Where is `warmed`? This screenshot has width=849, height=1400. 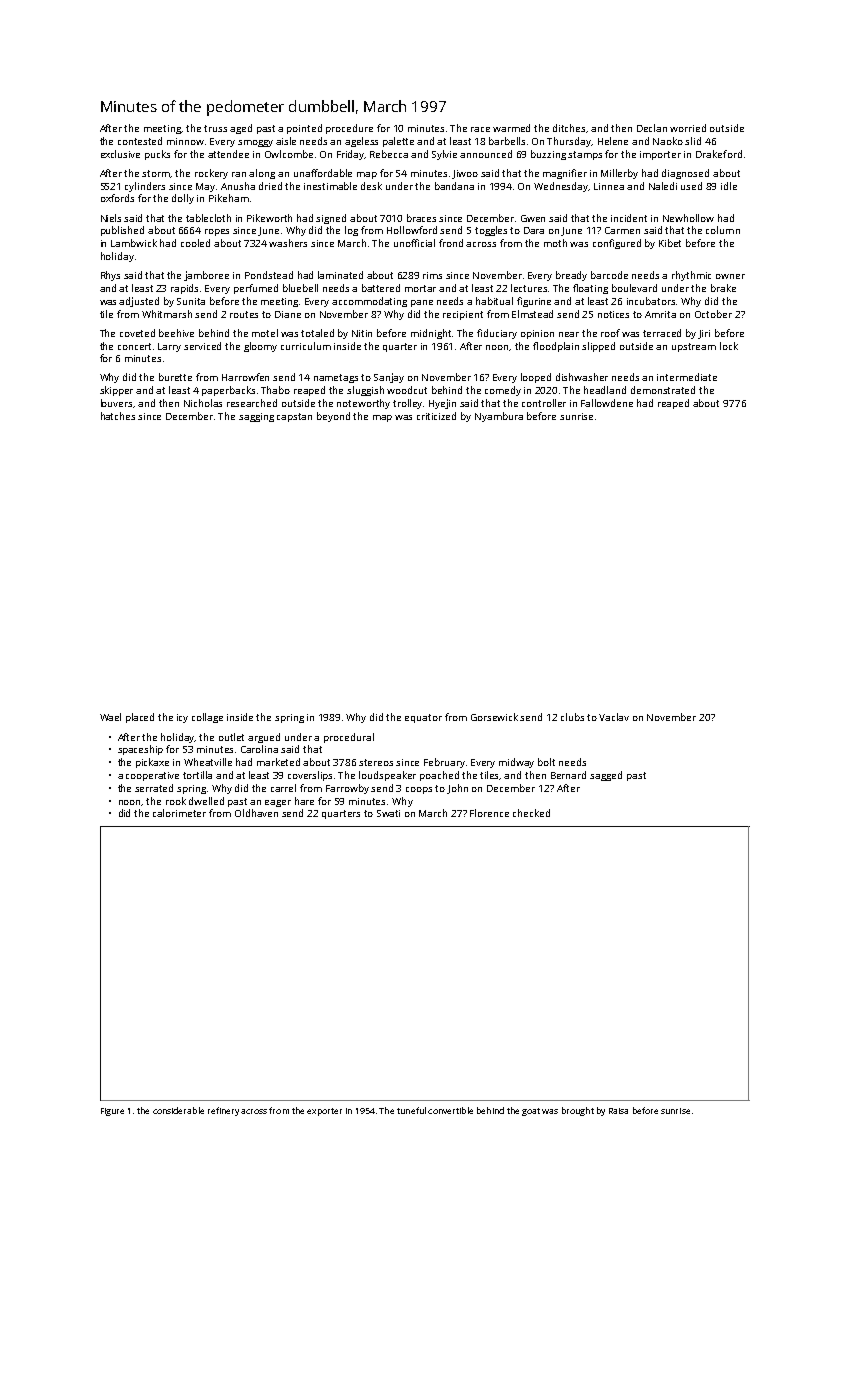 warmed is located at coordinates (511, 128).
